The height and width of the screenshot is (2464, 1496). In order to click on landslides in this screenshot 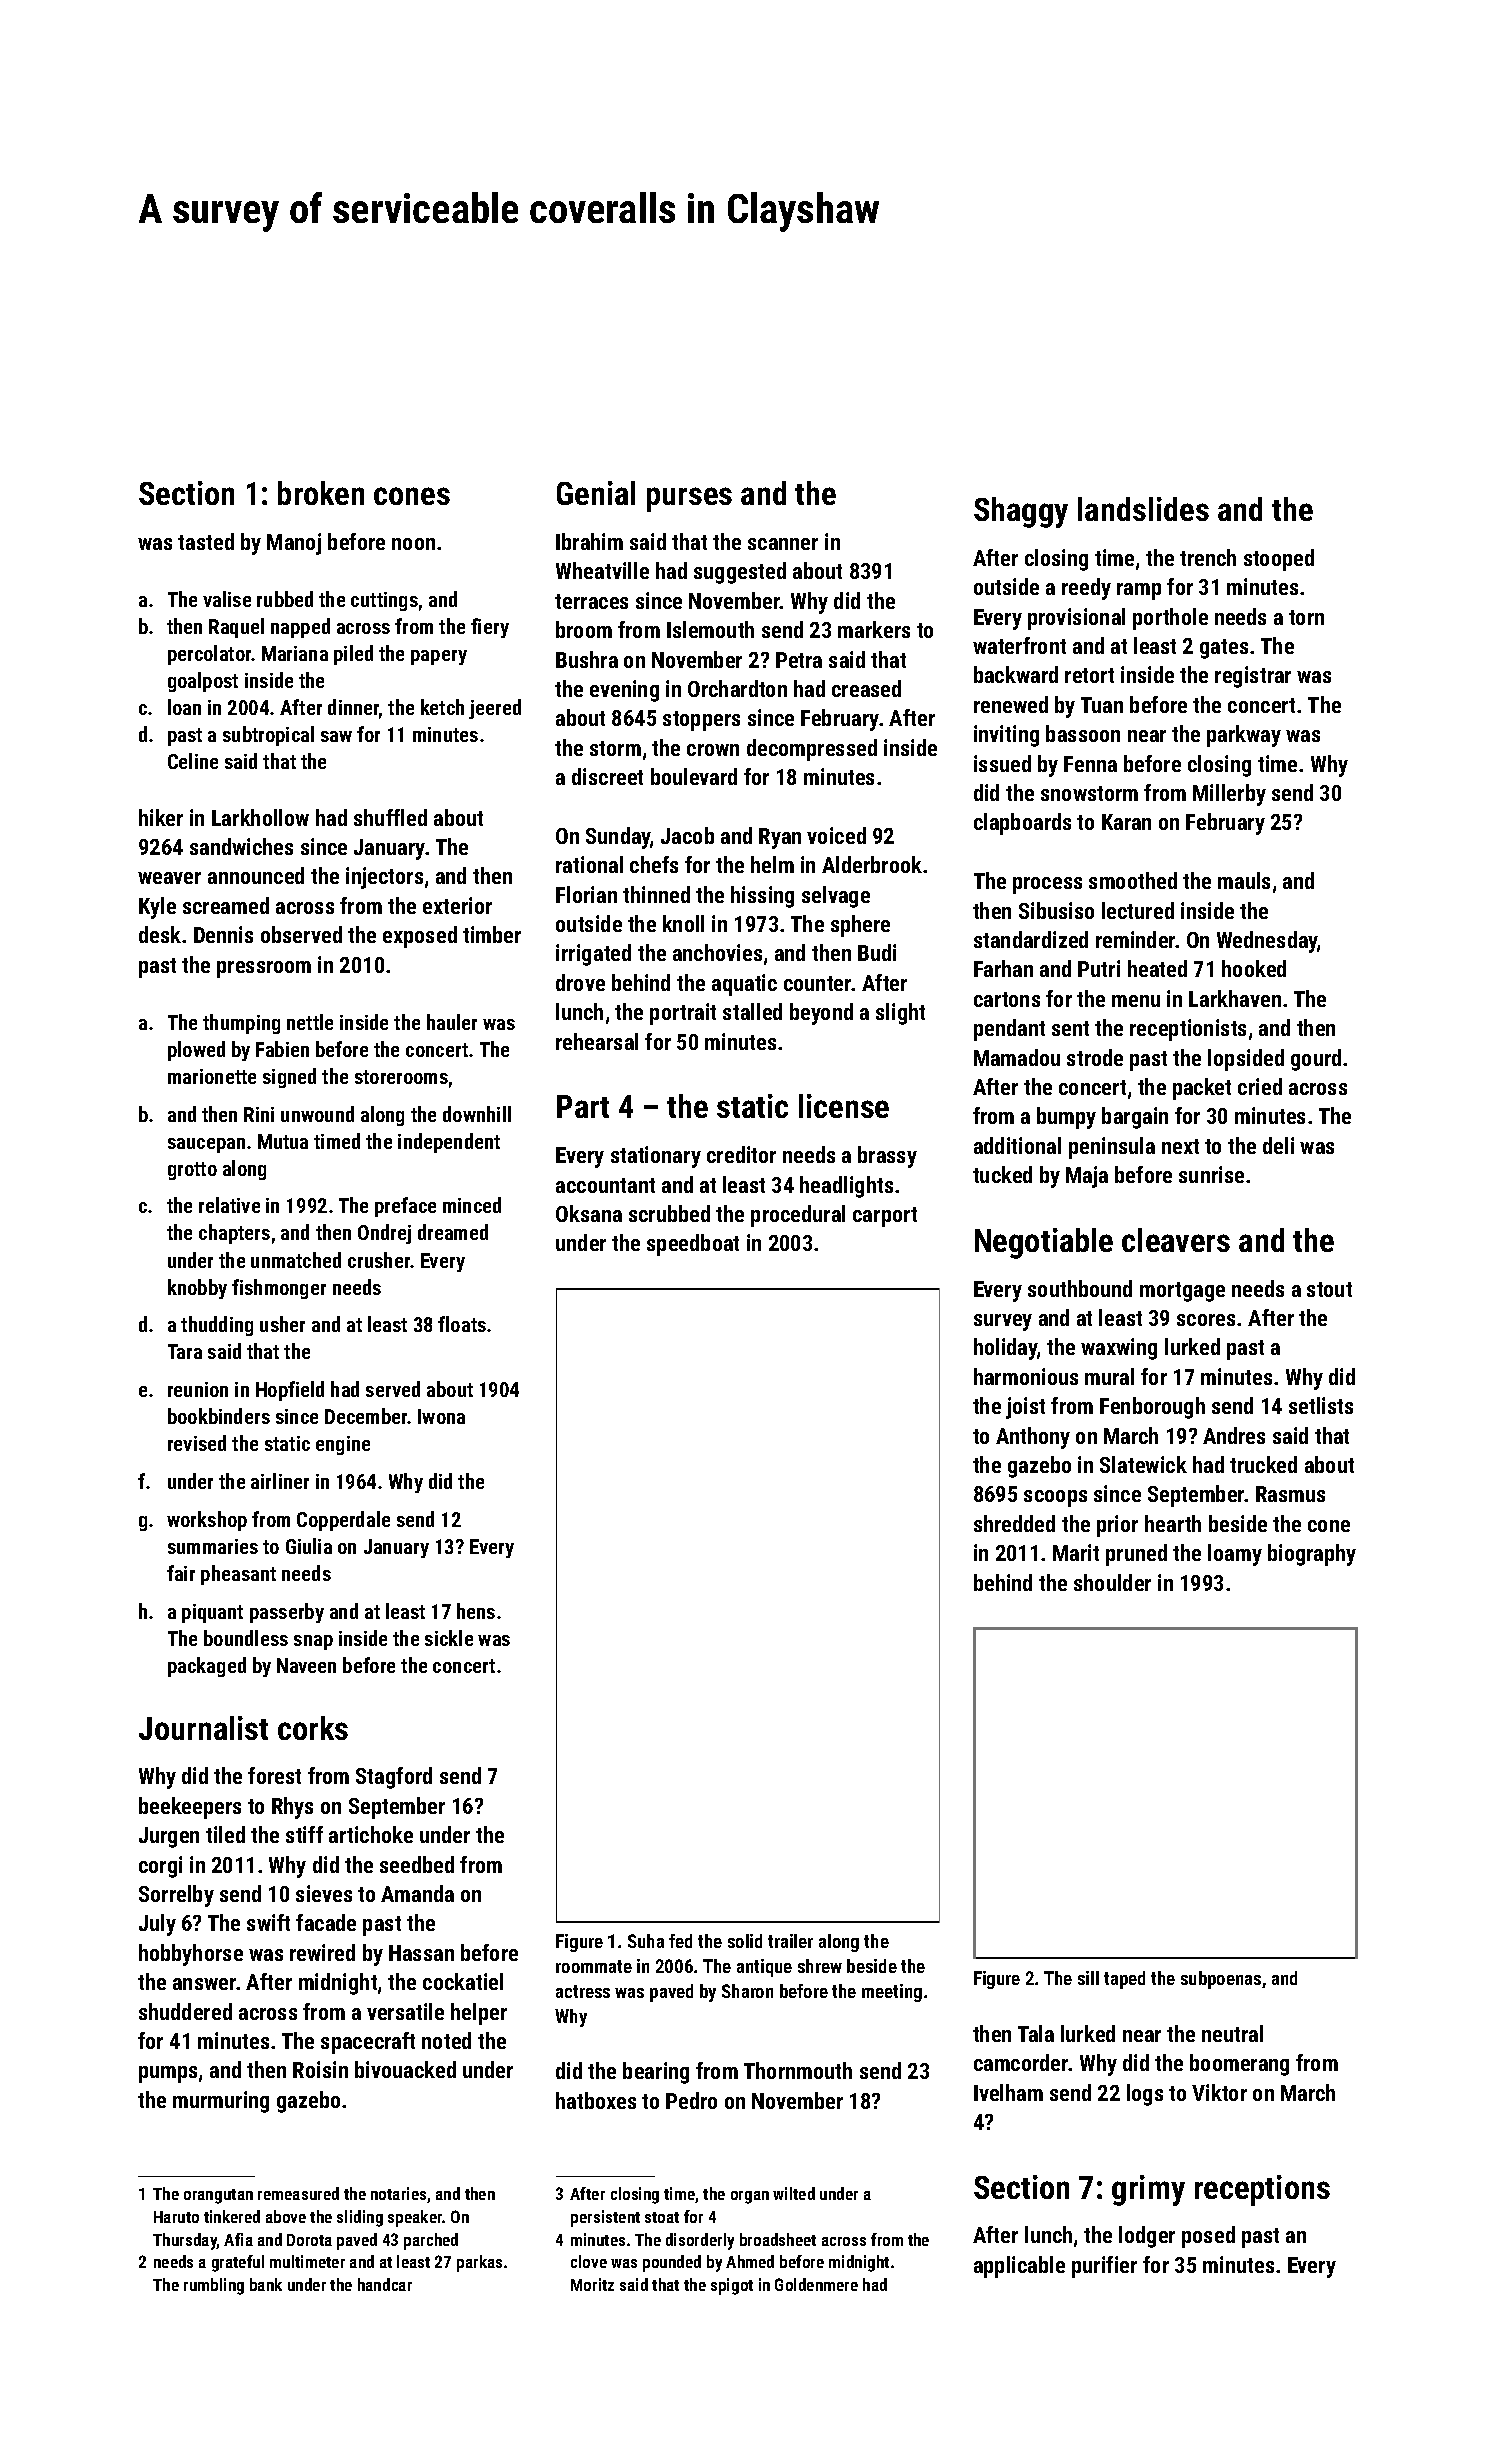, I will do `click(1143, 509)`.
